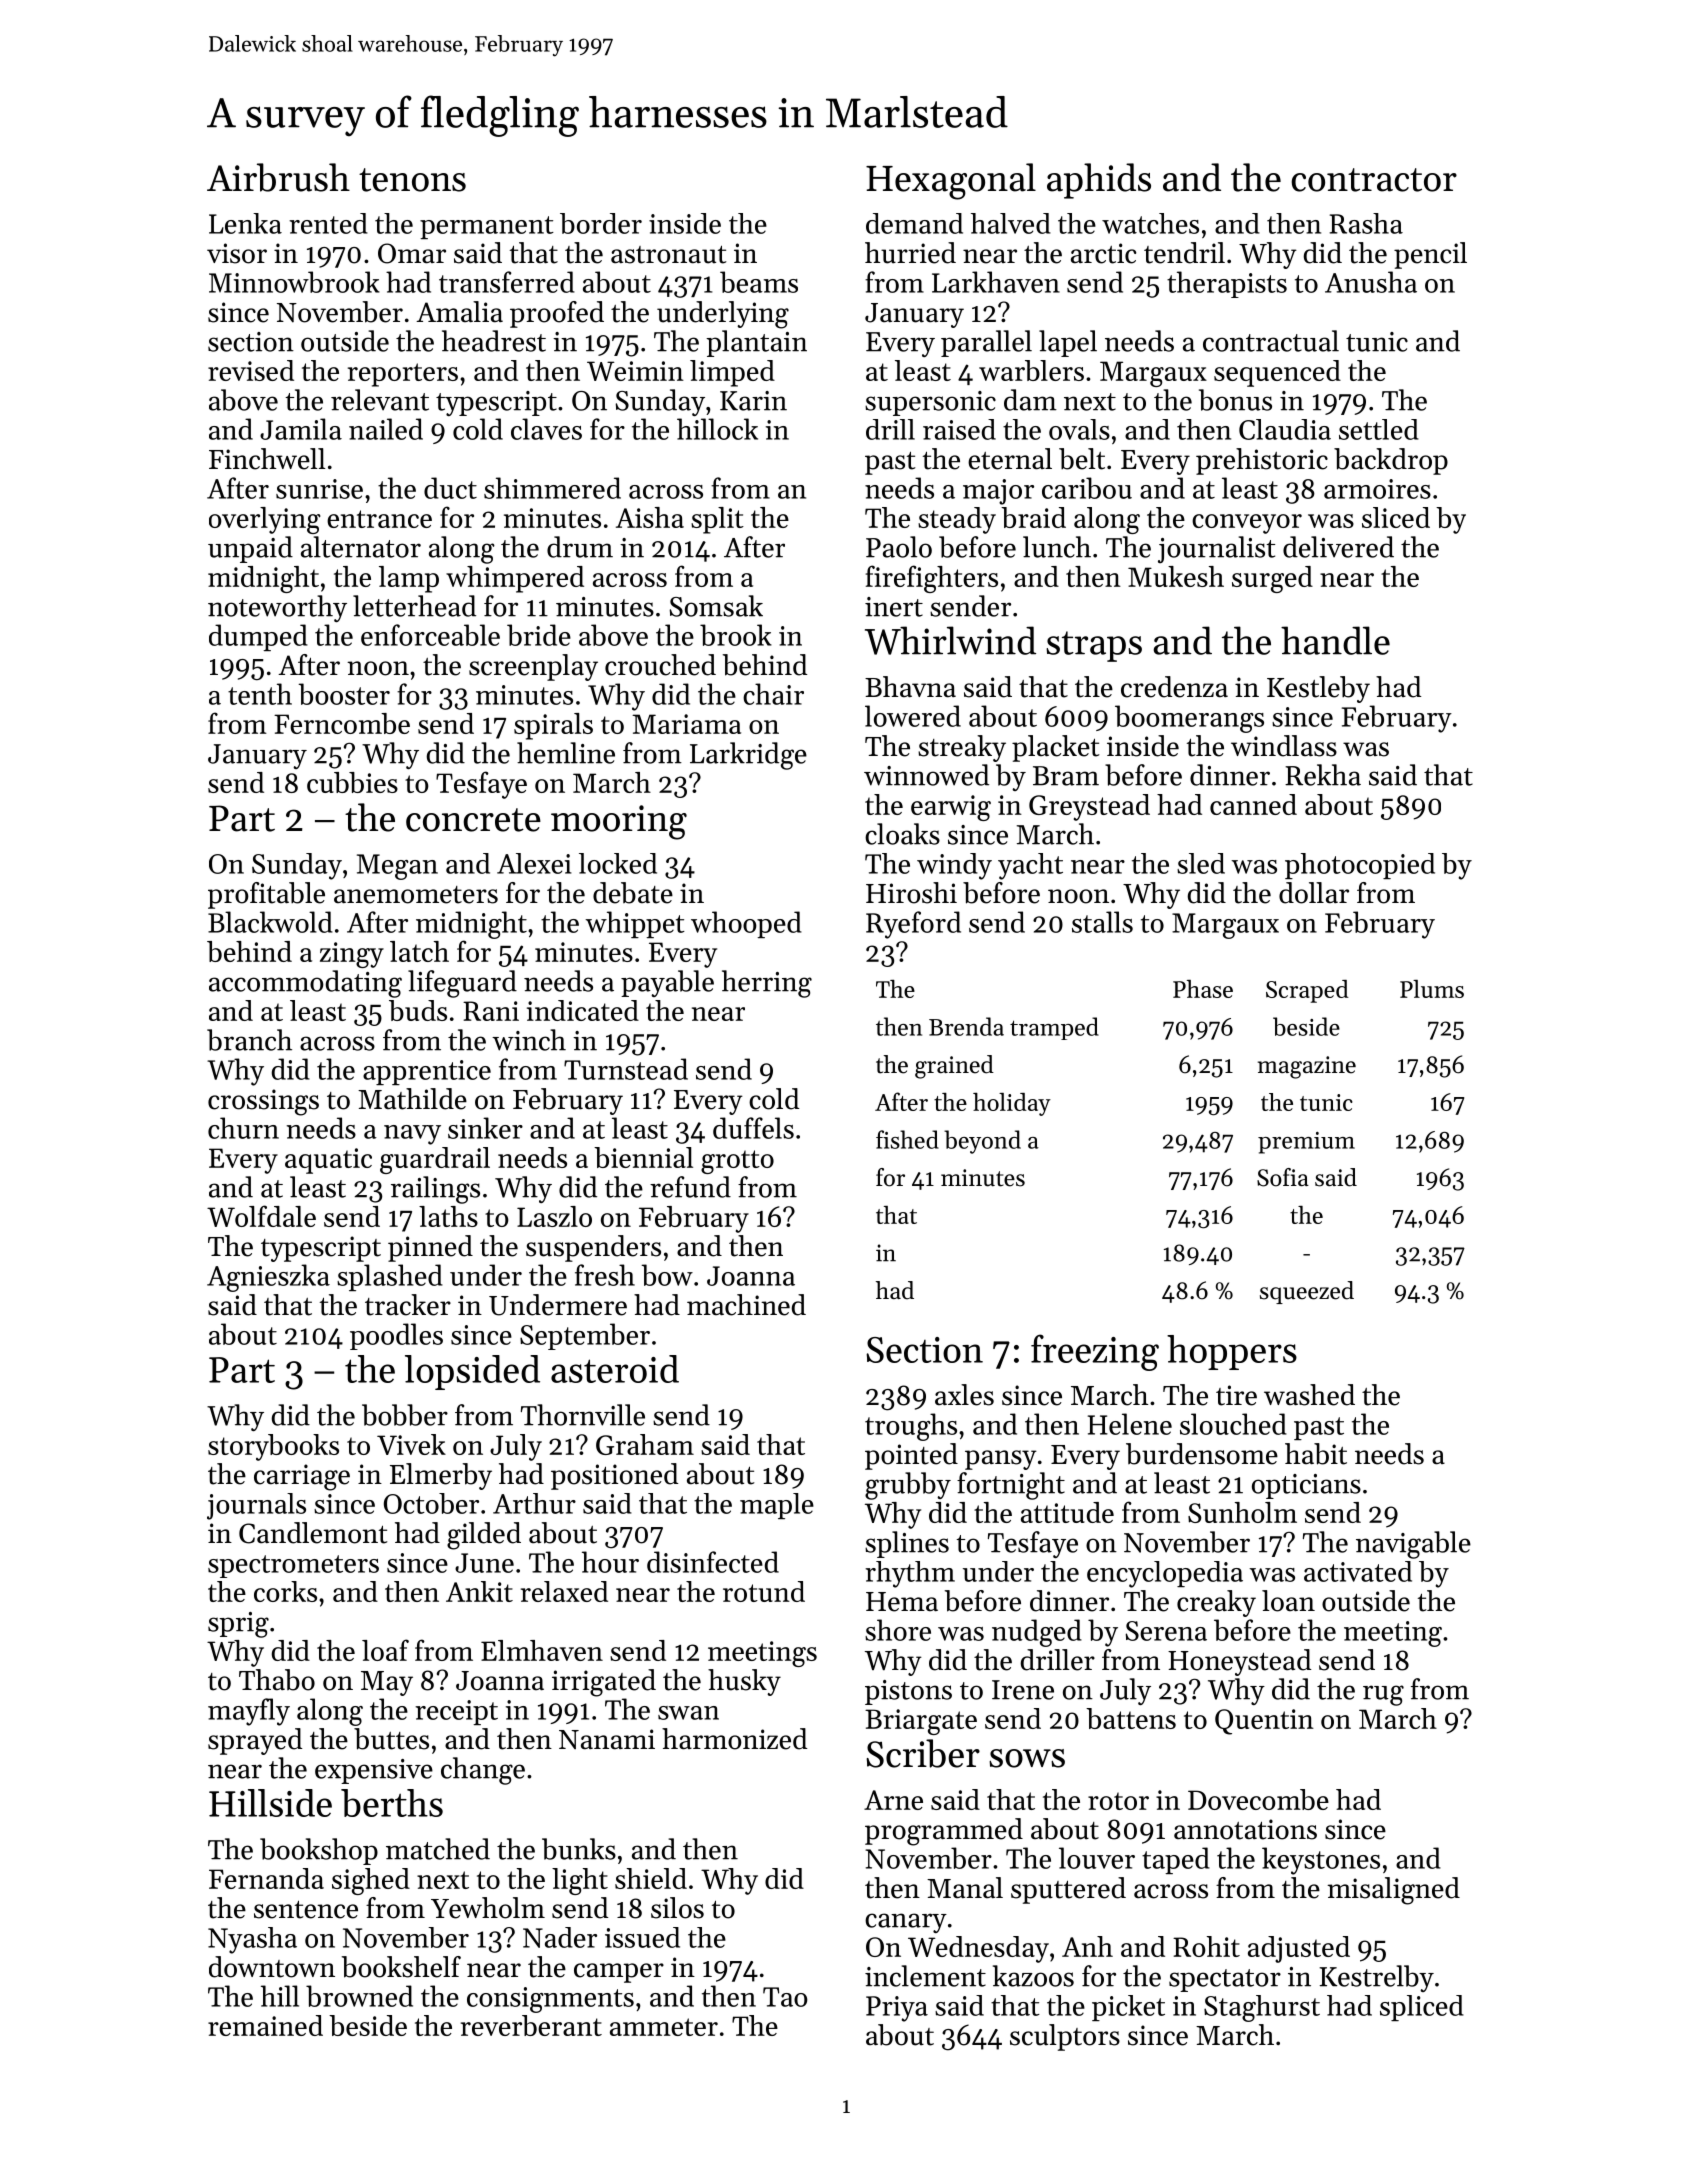  Describe the element at coordinates (1264, 1722) in the image. I see `Quentin` at that location.
